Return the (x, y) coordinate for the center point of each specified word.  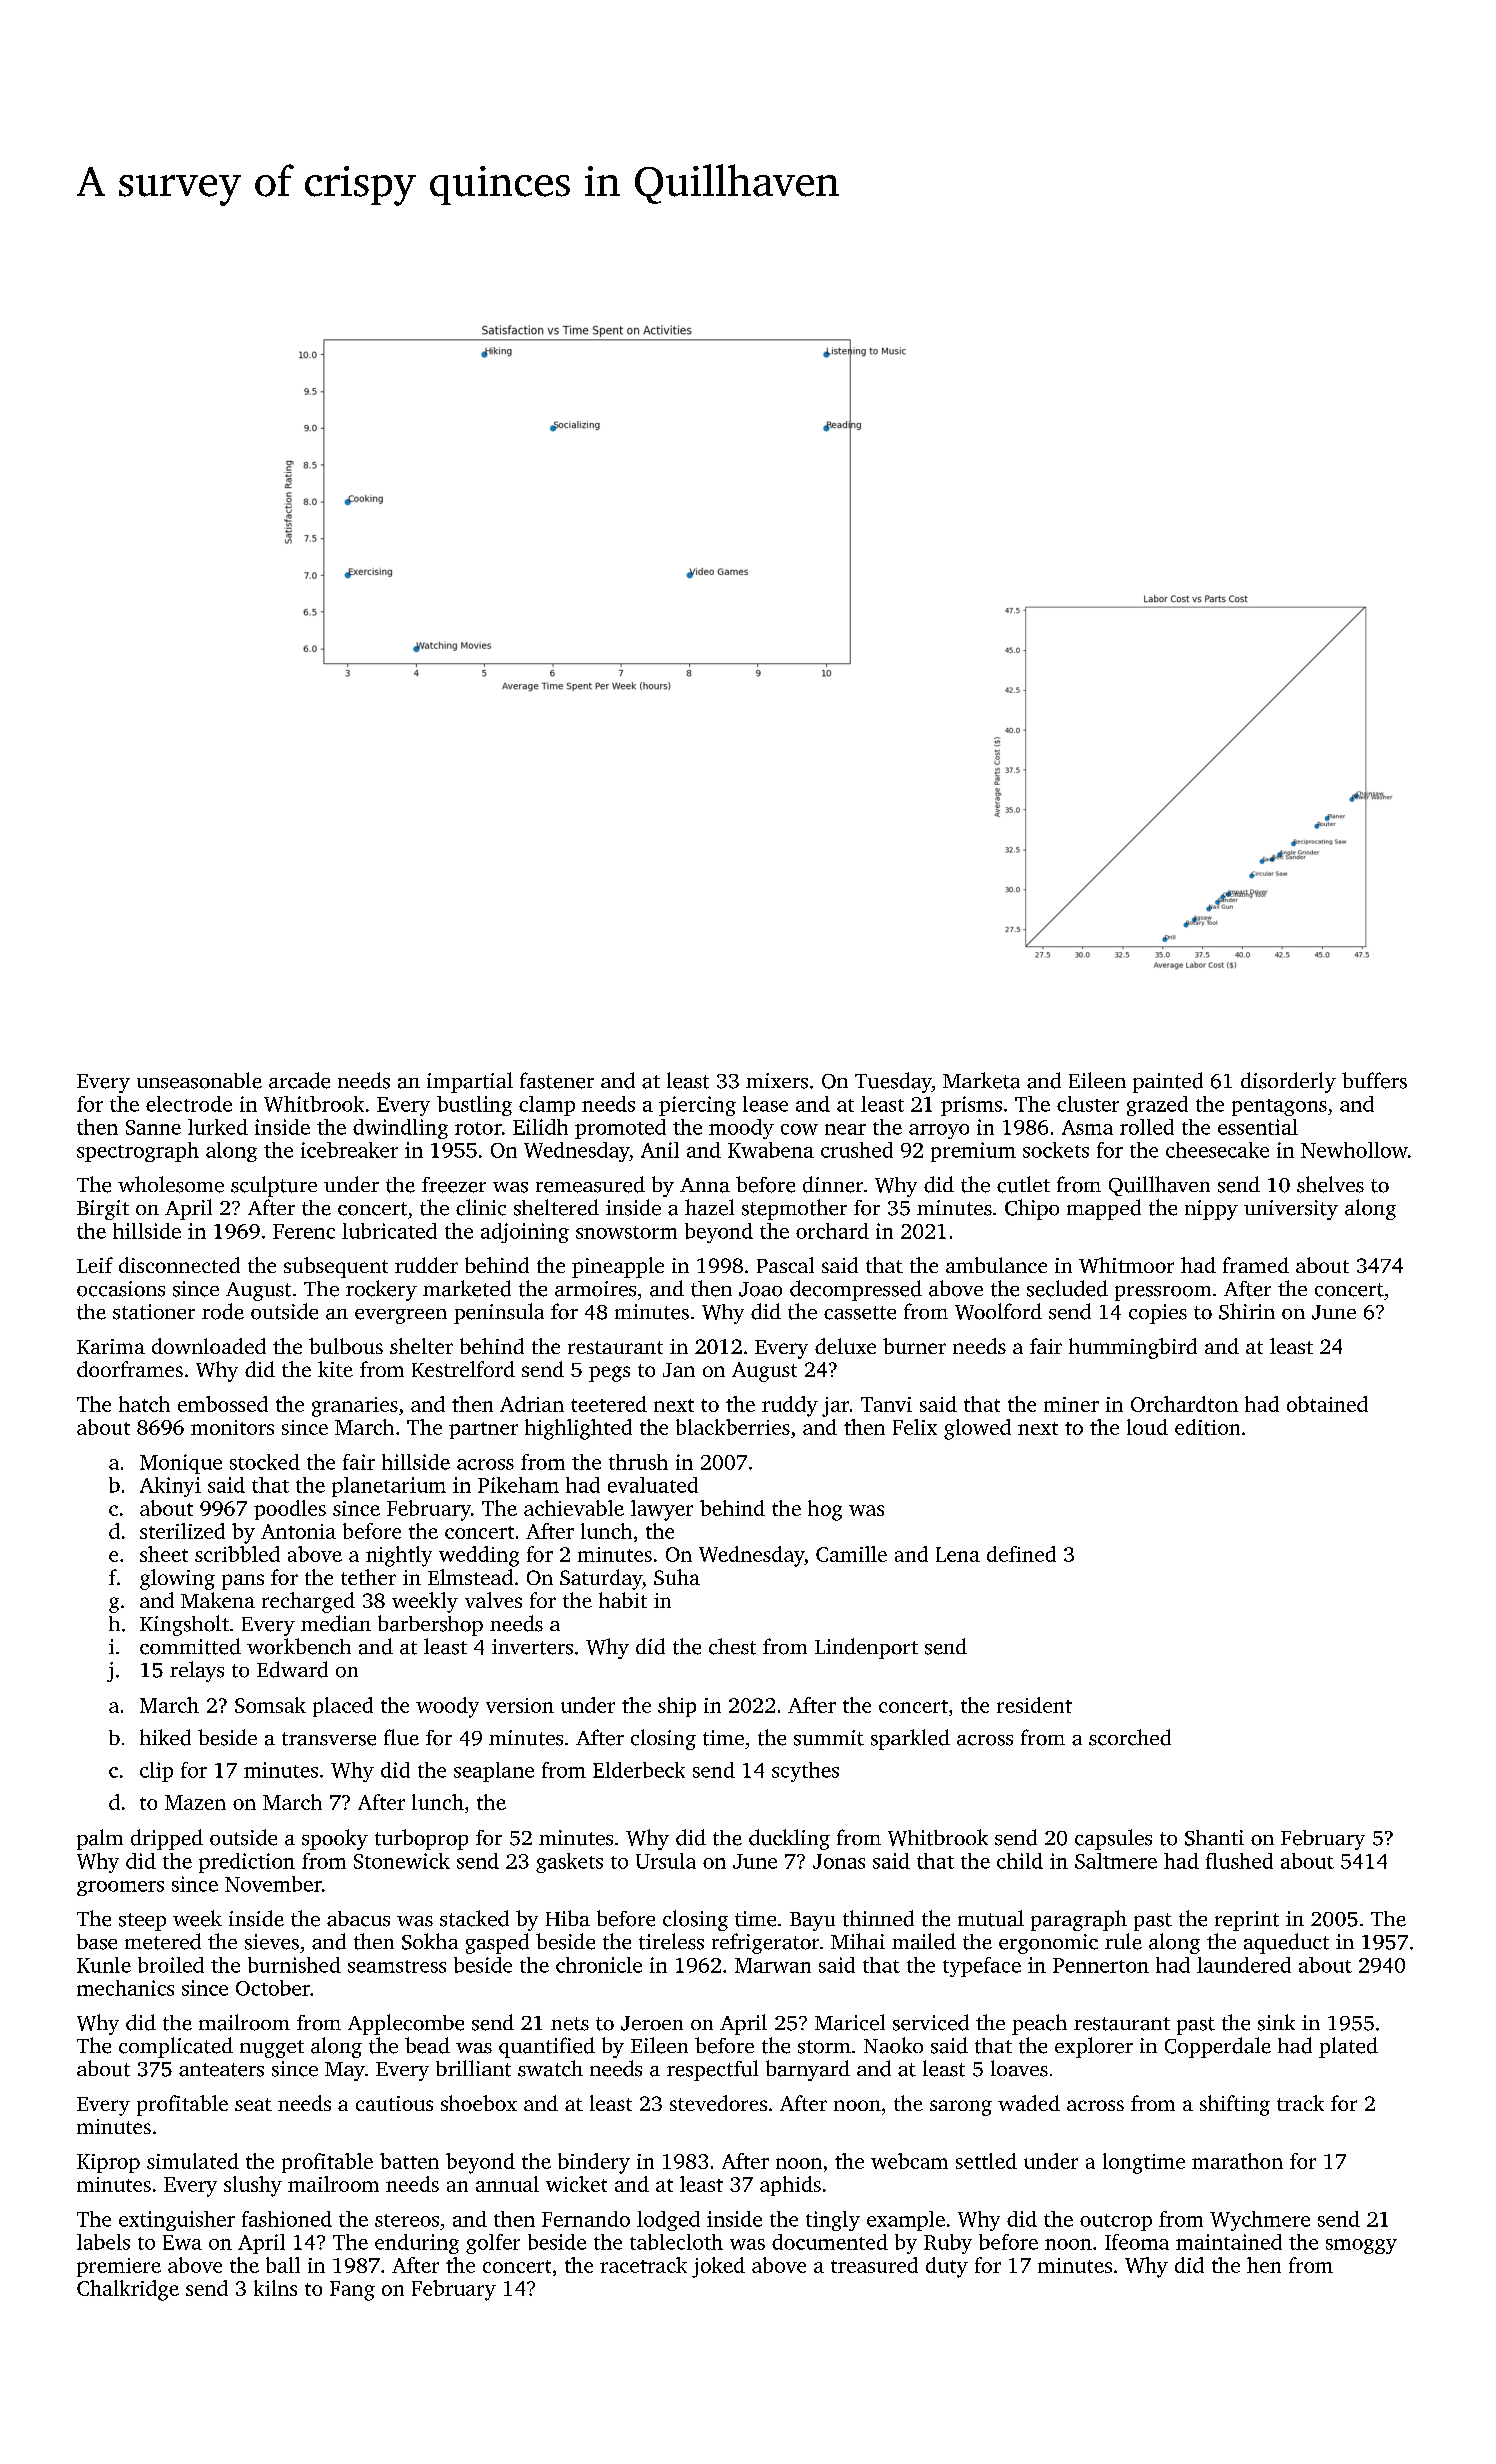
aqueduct (1286, 1943)
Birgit (103, 1210)
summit (829, 1738)
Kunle (104, 1965)
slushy (253, 2186)
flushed (1239, 1861)
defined (1021, 1554)
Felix (915, 1427)
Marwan (773, 1965)
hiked (165, 1737)
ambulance (996, 1265)
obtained (1327, 1404)
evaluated (653, 1485)
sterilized (182, 1531)
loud (1147, 1427)
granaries (355, 1407)
